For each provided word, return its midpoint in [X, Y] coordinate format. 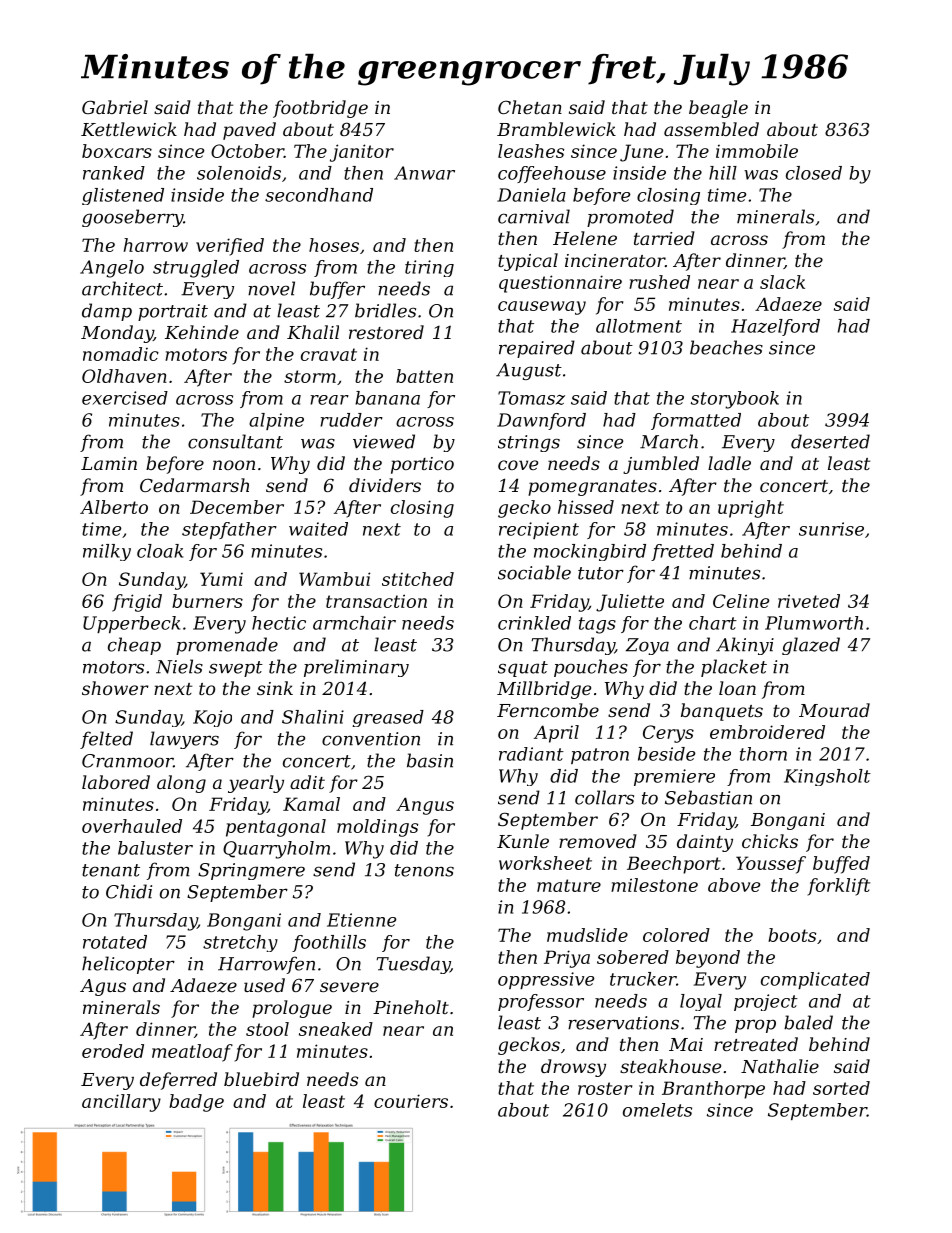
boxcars [117, 151]
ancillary [121, 1103]
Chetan [530, 107]
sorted [841, 1088]
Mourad [834, 710]
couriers [411, 1101]
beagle [718, 109]
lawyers [184, 740]
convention [371, 739]
